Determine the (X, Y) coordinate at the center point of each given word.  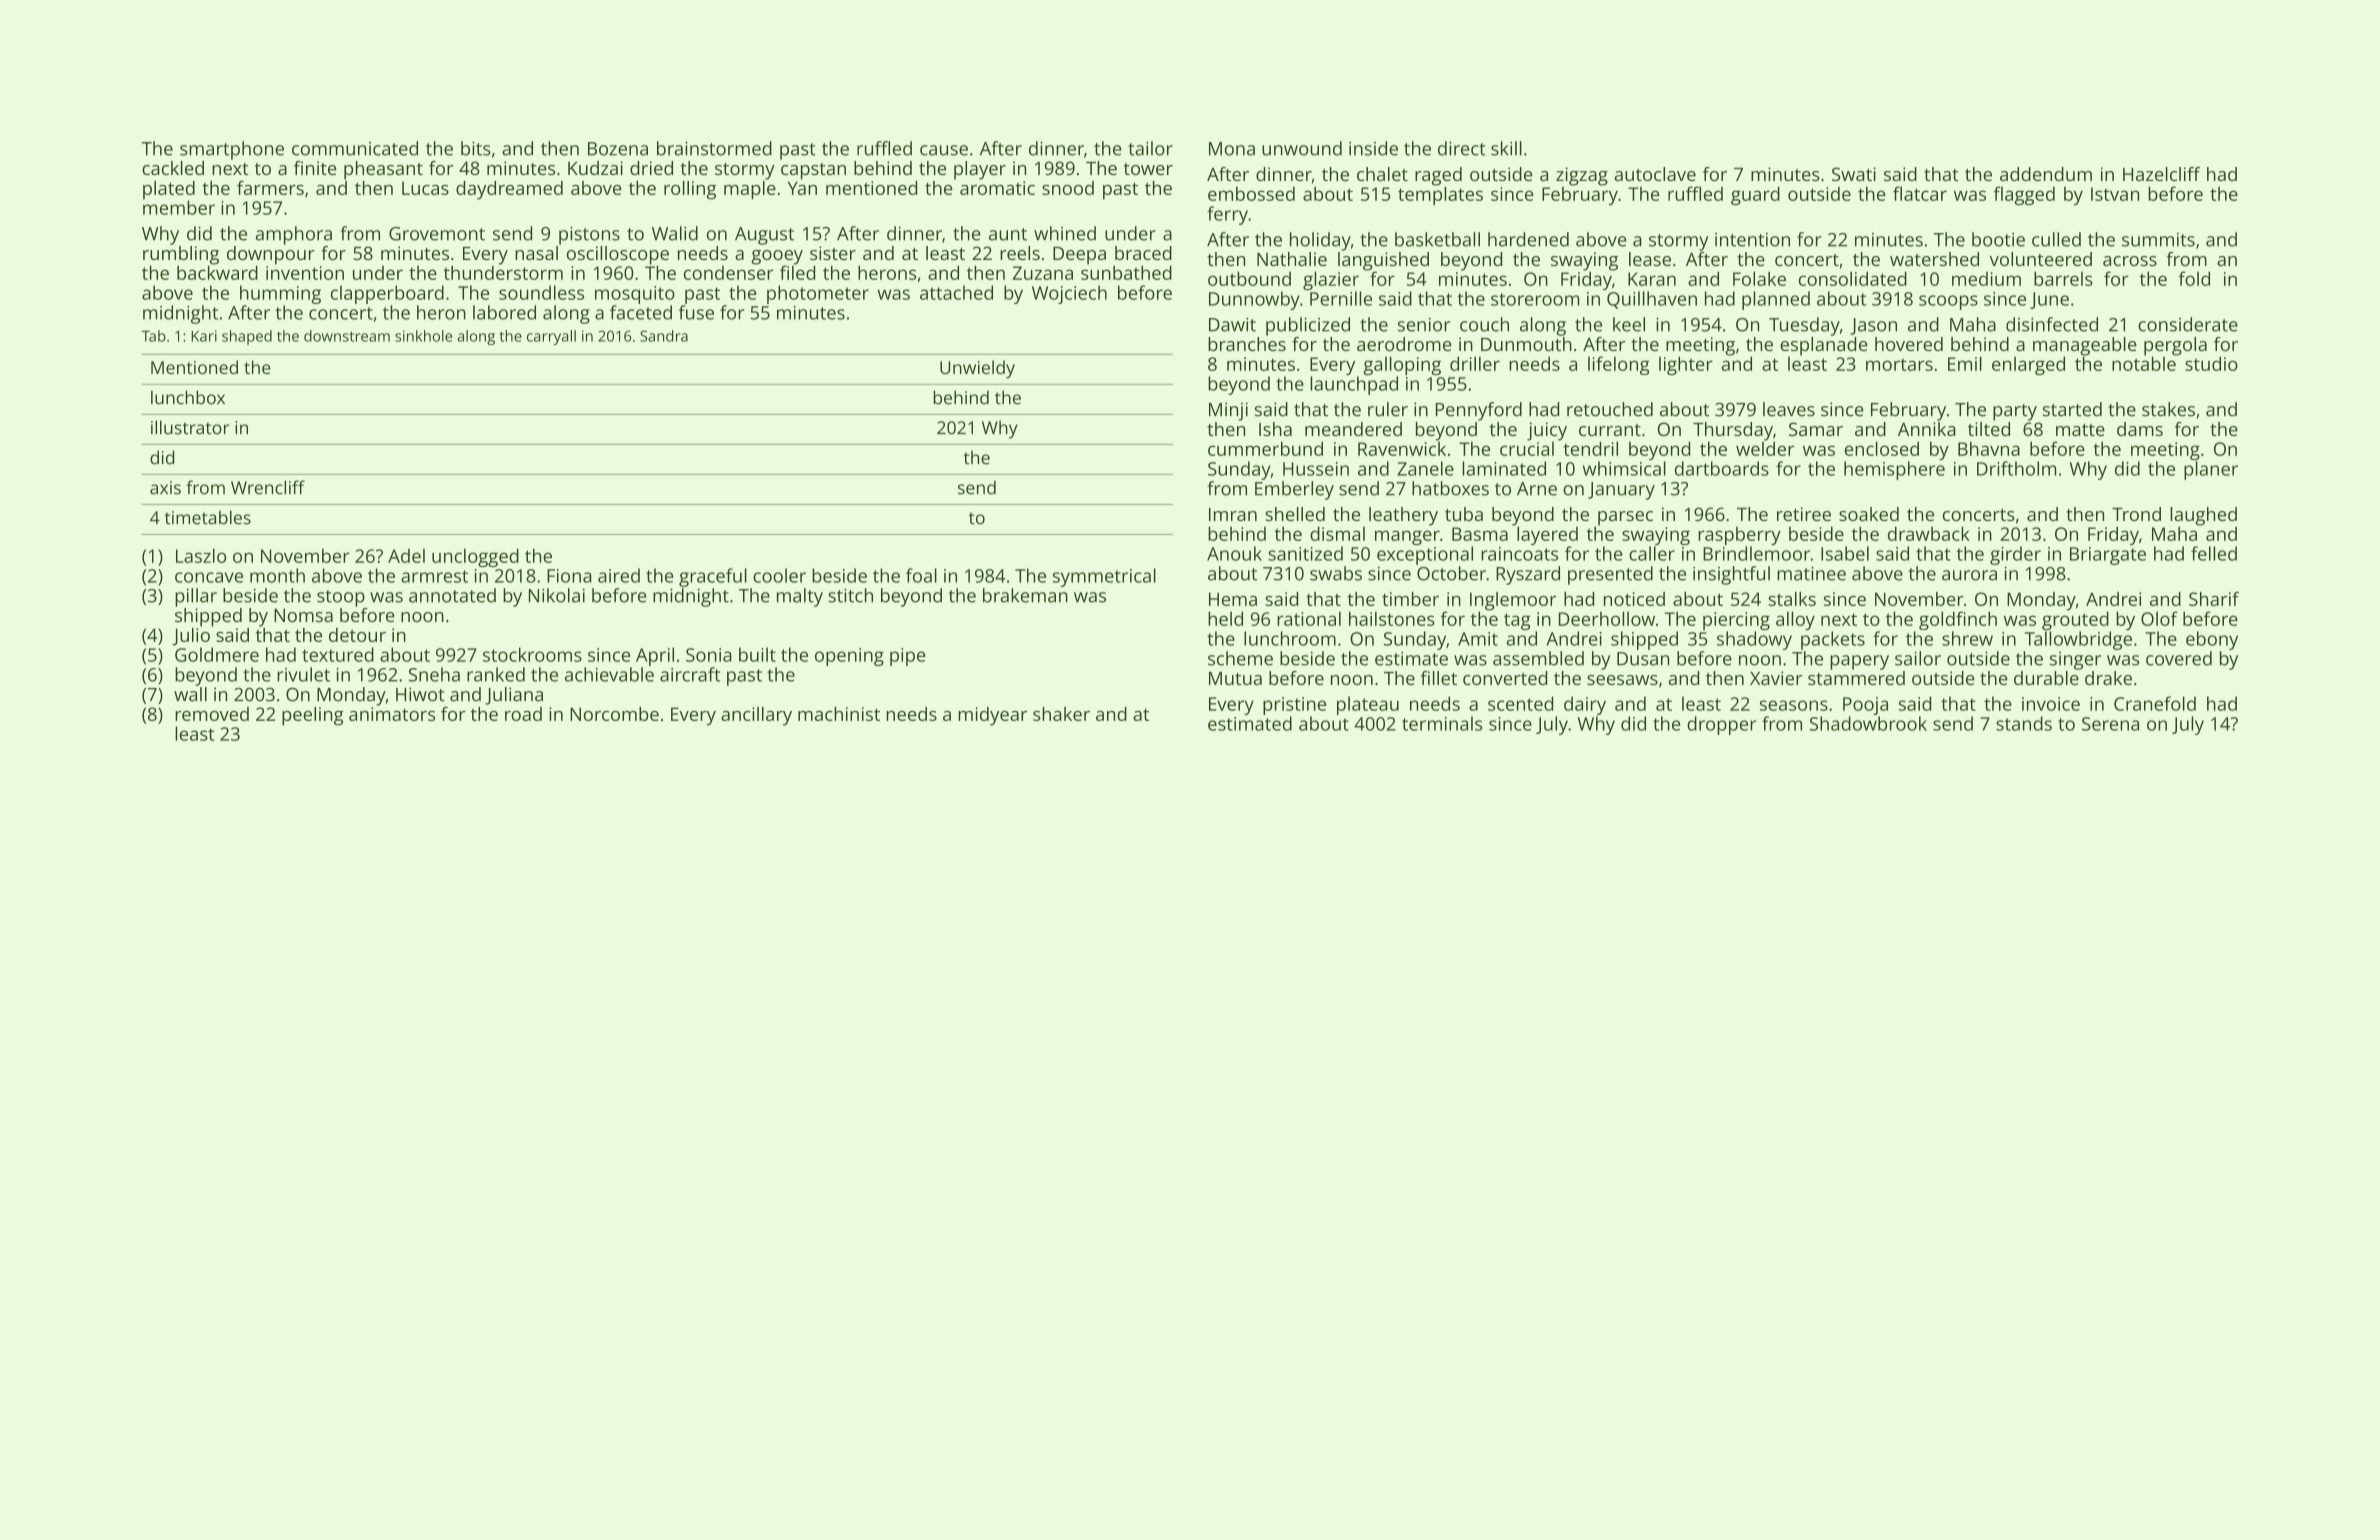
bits (476, 148)
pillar (196, 597)
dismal (1337, 533)
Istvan (2115, 194)
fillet (1439, 678)
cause (944, 150)
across (2130, 261)
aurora (1969, 575)
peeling (313, 716)
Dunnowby (1254, 300)
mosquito (635, 295)
